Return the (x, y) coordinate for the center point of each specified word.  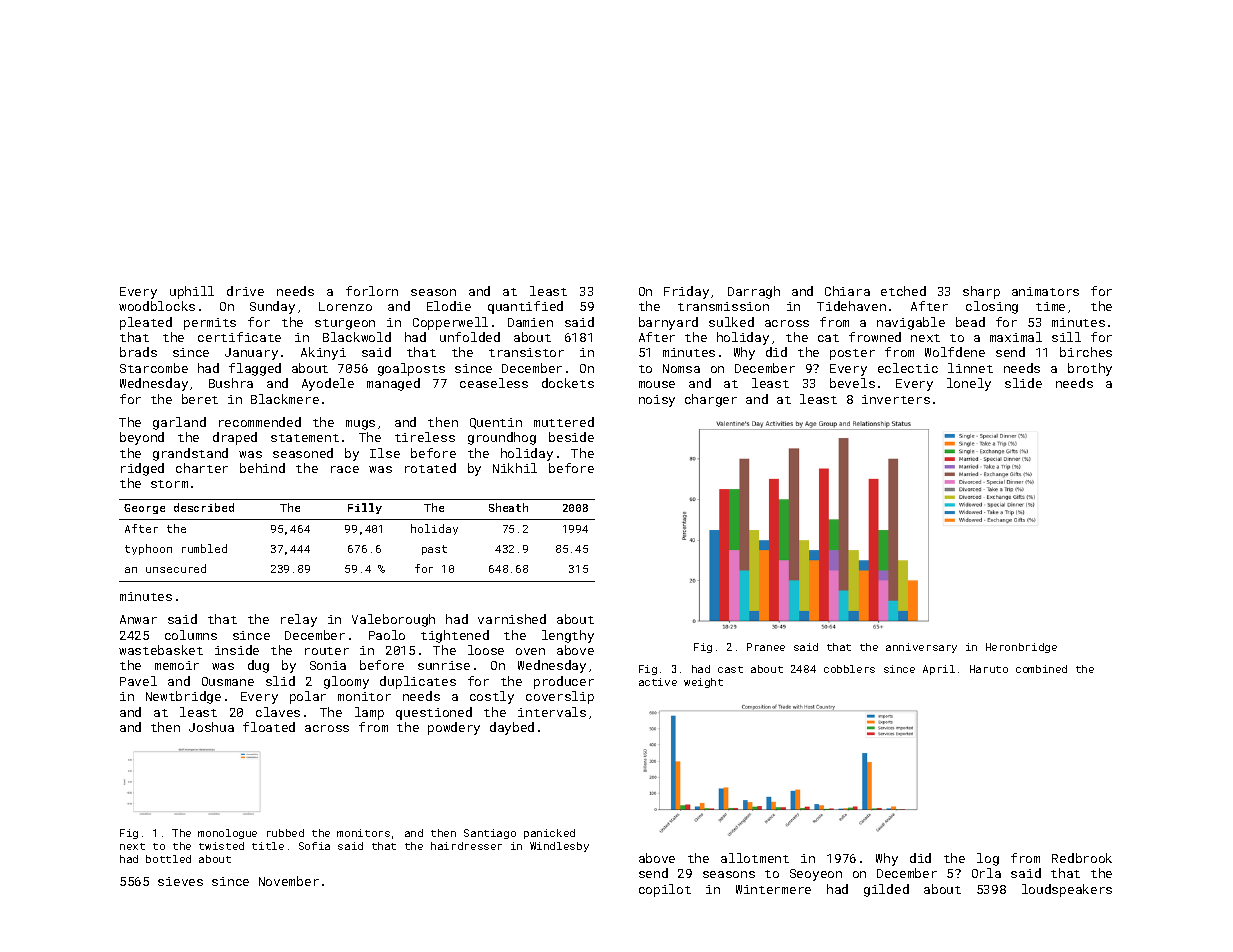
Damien (530, 322)
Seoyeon (816, 875)
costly (492, 697)
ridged (142, 469)
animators (1045, 291)
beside (571, 437)
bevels (852, 383)
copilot (665, 890)
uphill (192, 292)
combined (1041, 669)
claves (278, 712)
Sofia (314, 846)
